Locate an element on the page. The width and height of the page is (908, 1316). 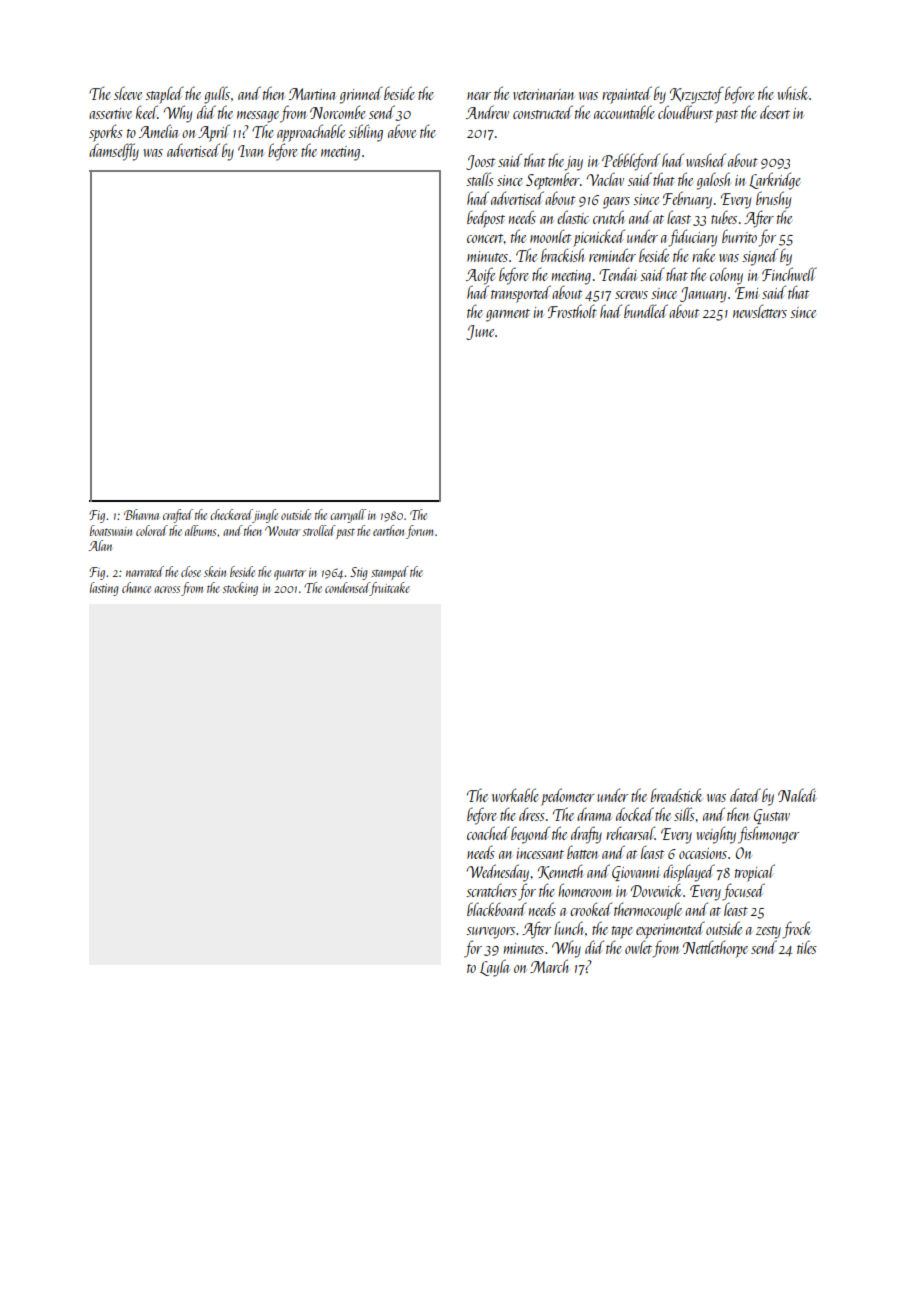
damselfly is located at coordinates (114, 152).
